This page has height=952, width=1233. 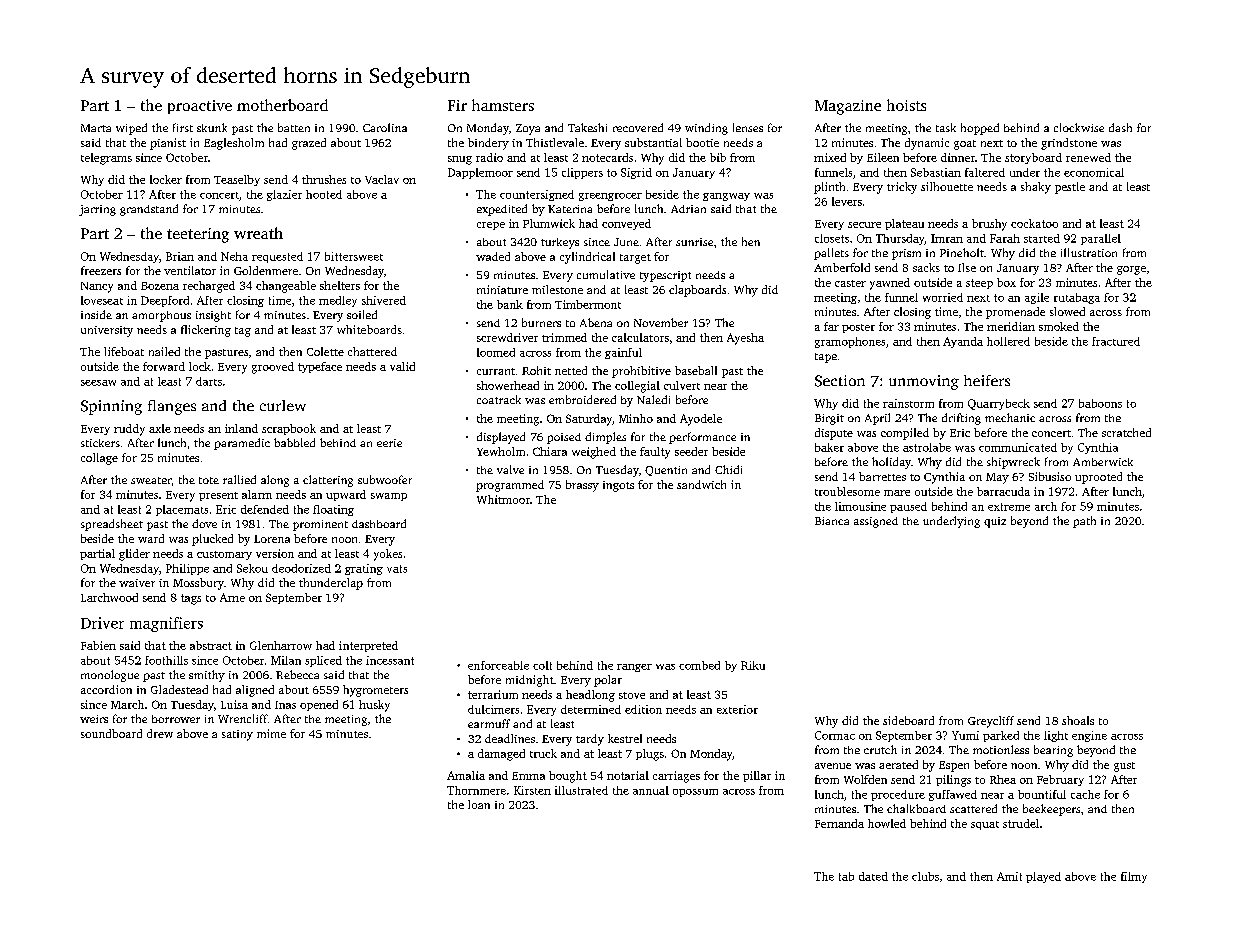 What do you see at coordinates (265, 509) in the page?
I see `defended` at bounding box center [265, 509].
